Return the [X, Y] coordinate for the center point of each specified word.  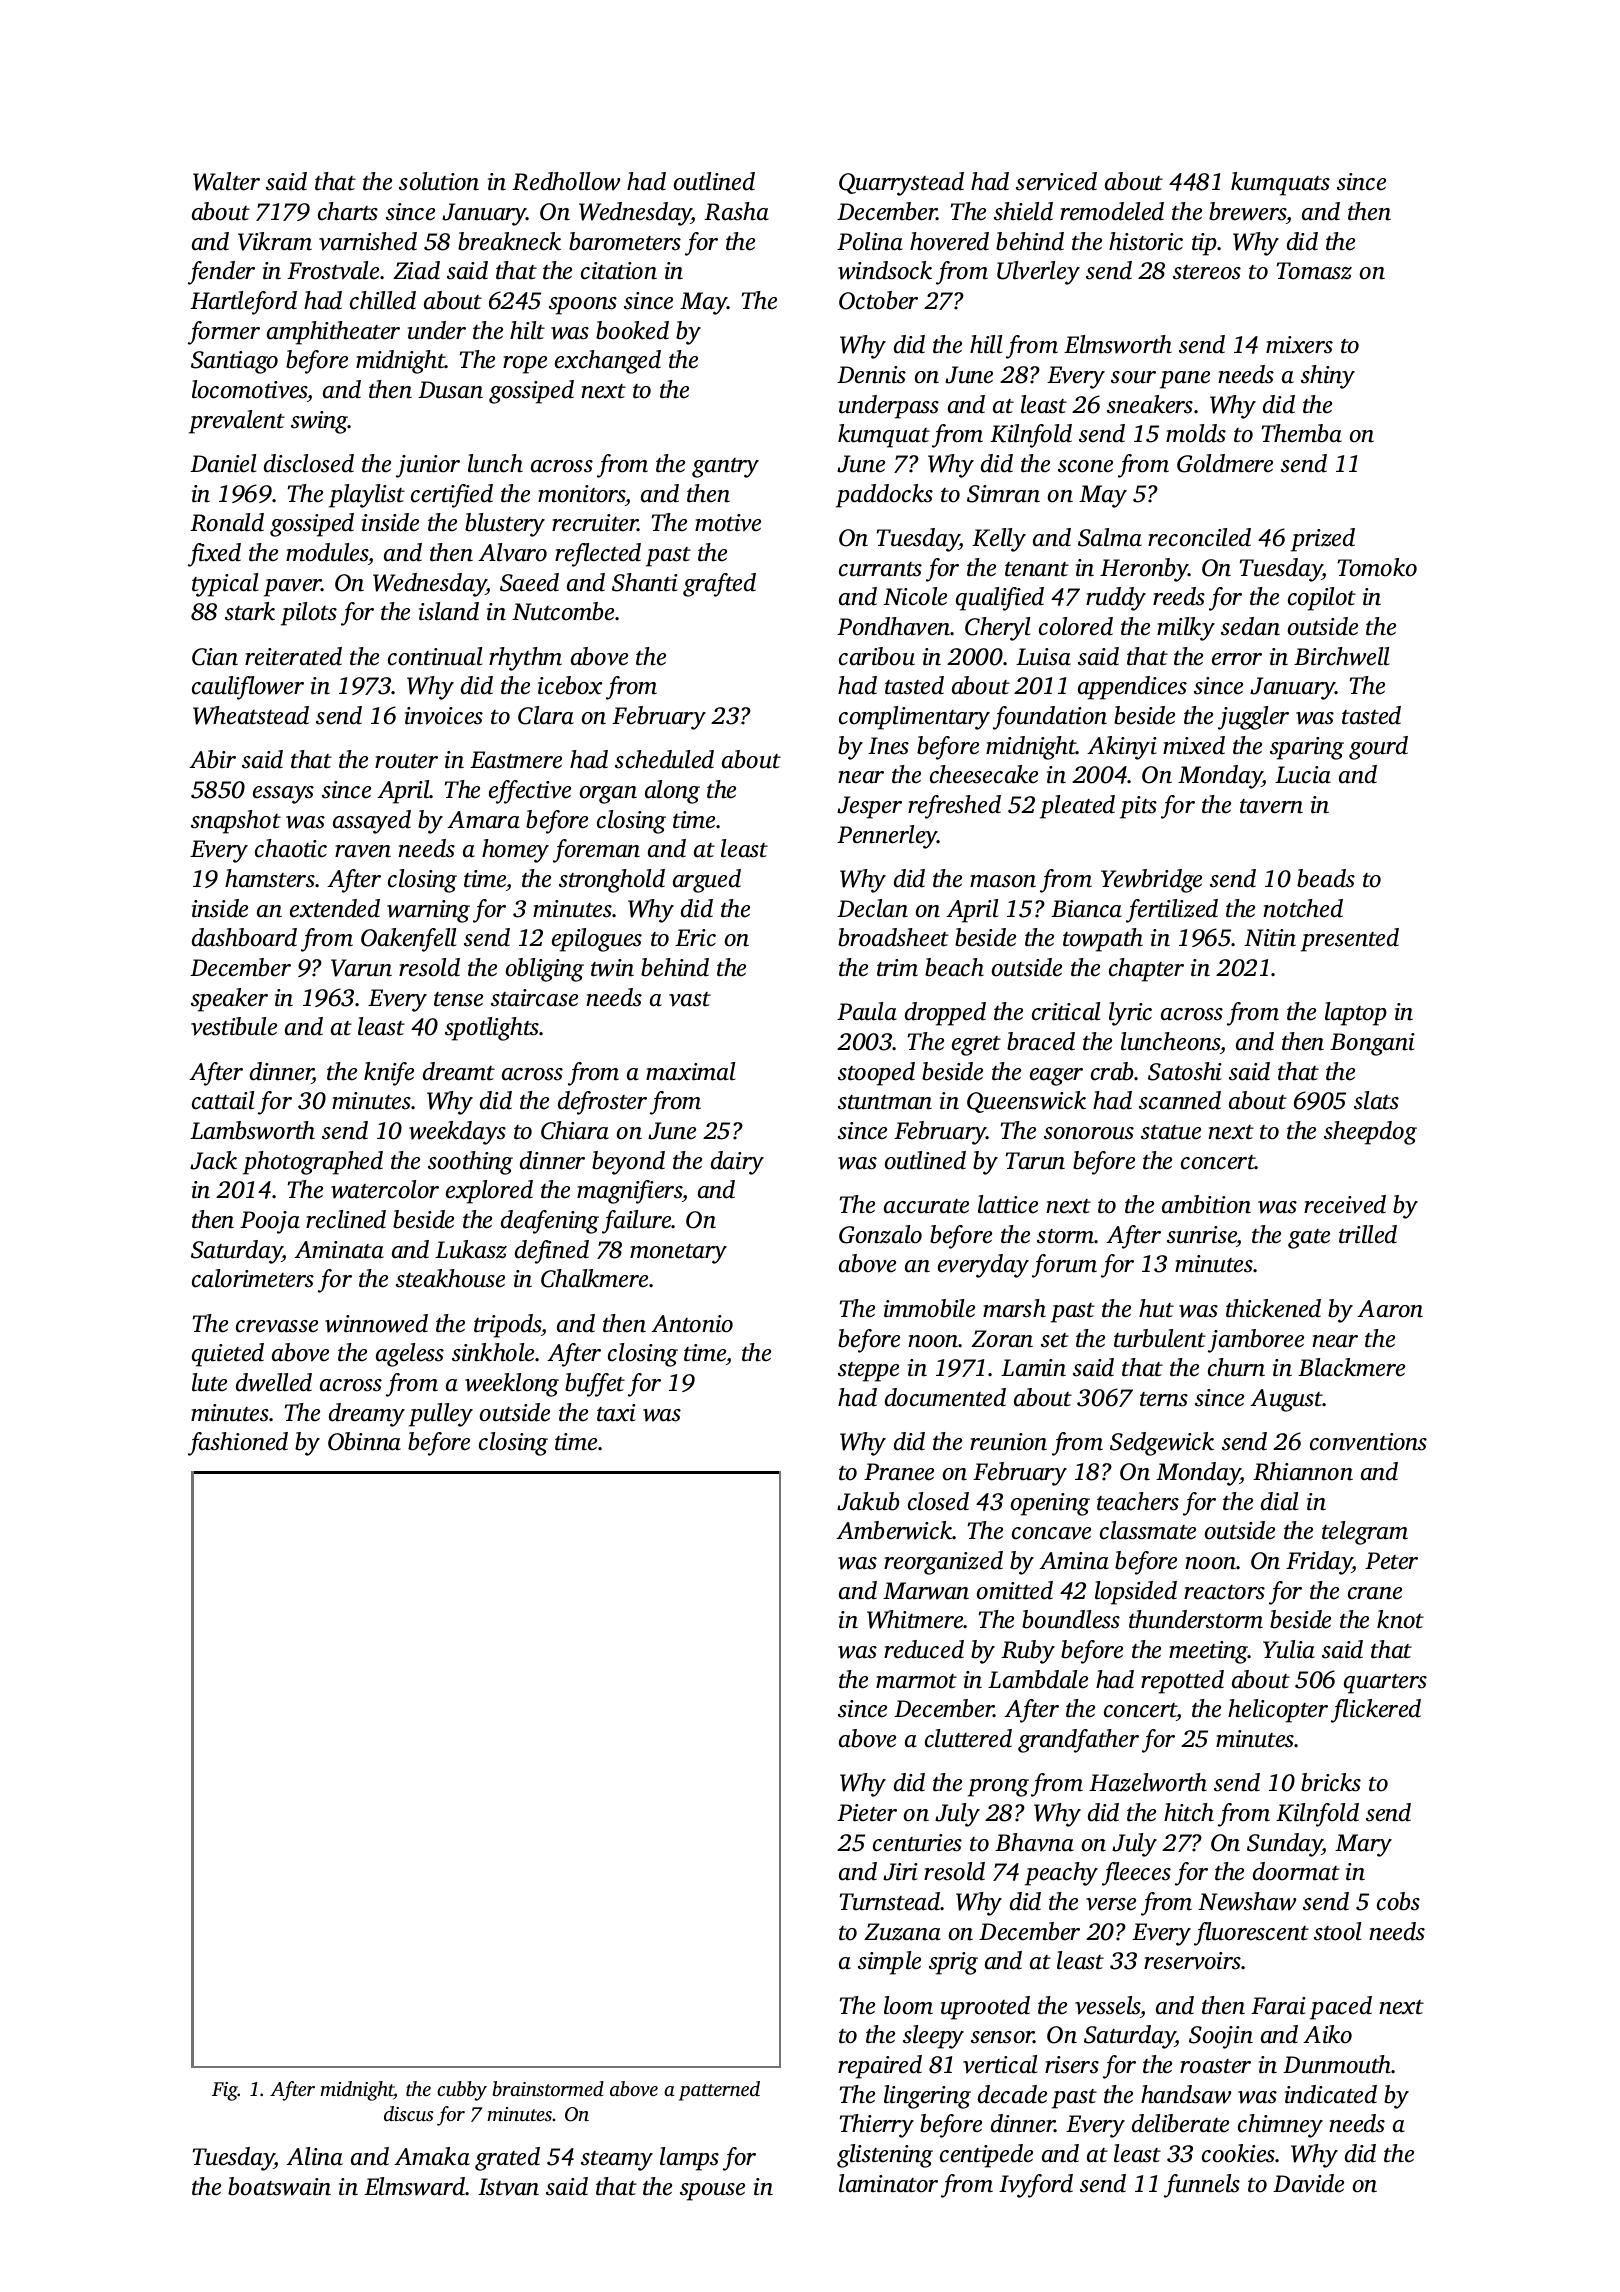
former [224, 333]
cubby [462, 2091]
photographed [313, 1163]
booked [632, 330]
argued [707, 881]
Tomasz [1314, 271]
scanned [1180, 1100]
